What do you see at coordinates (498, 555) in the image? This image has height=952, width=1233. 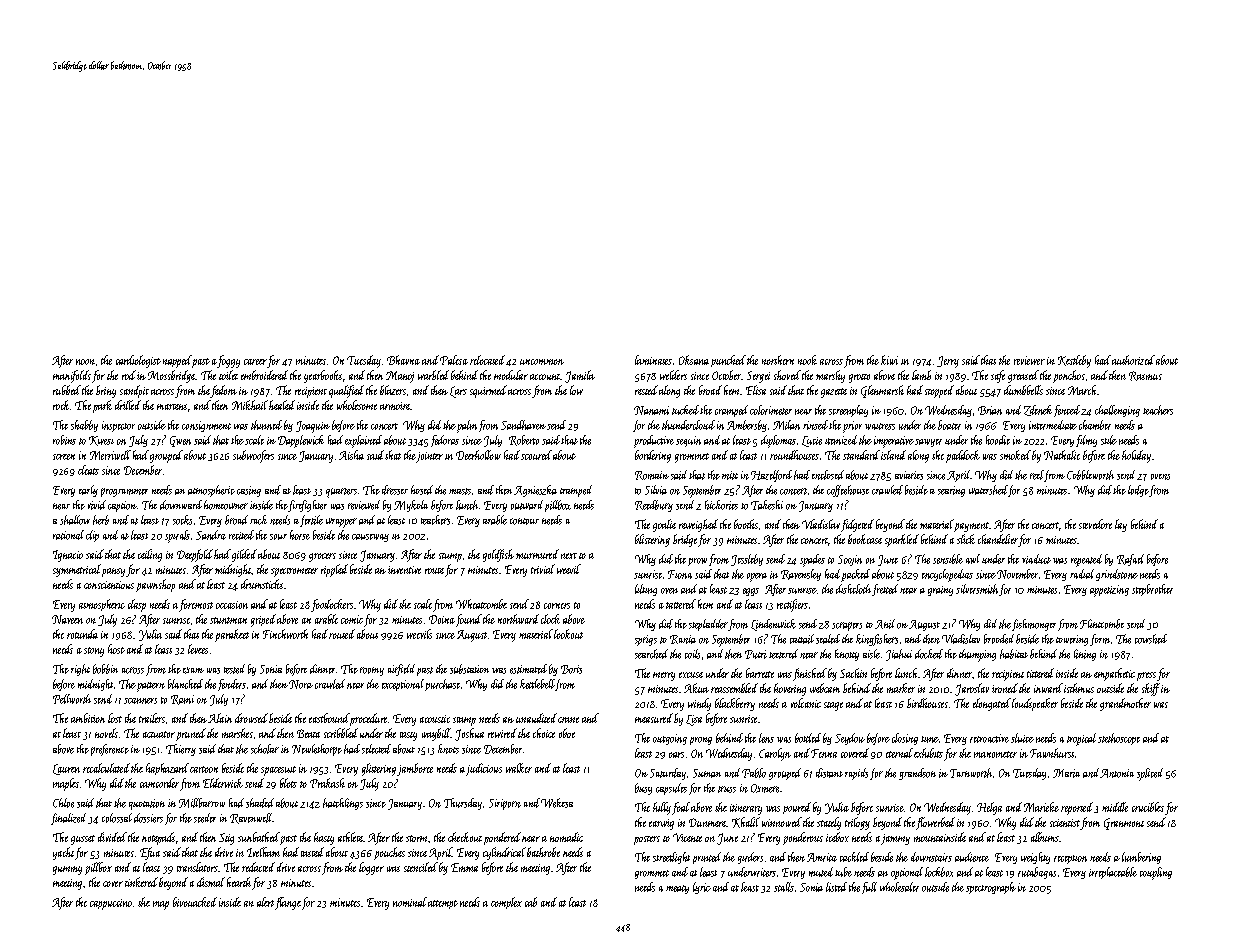 I see `goldfish` at bounding box center [498, 555].
